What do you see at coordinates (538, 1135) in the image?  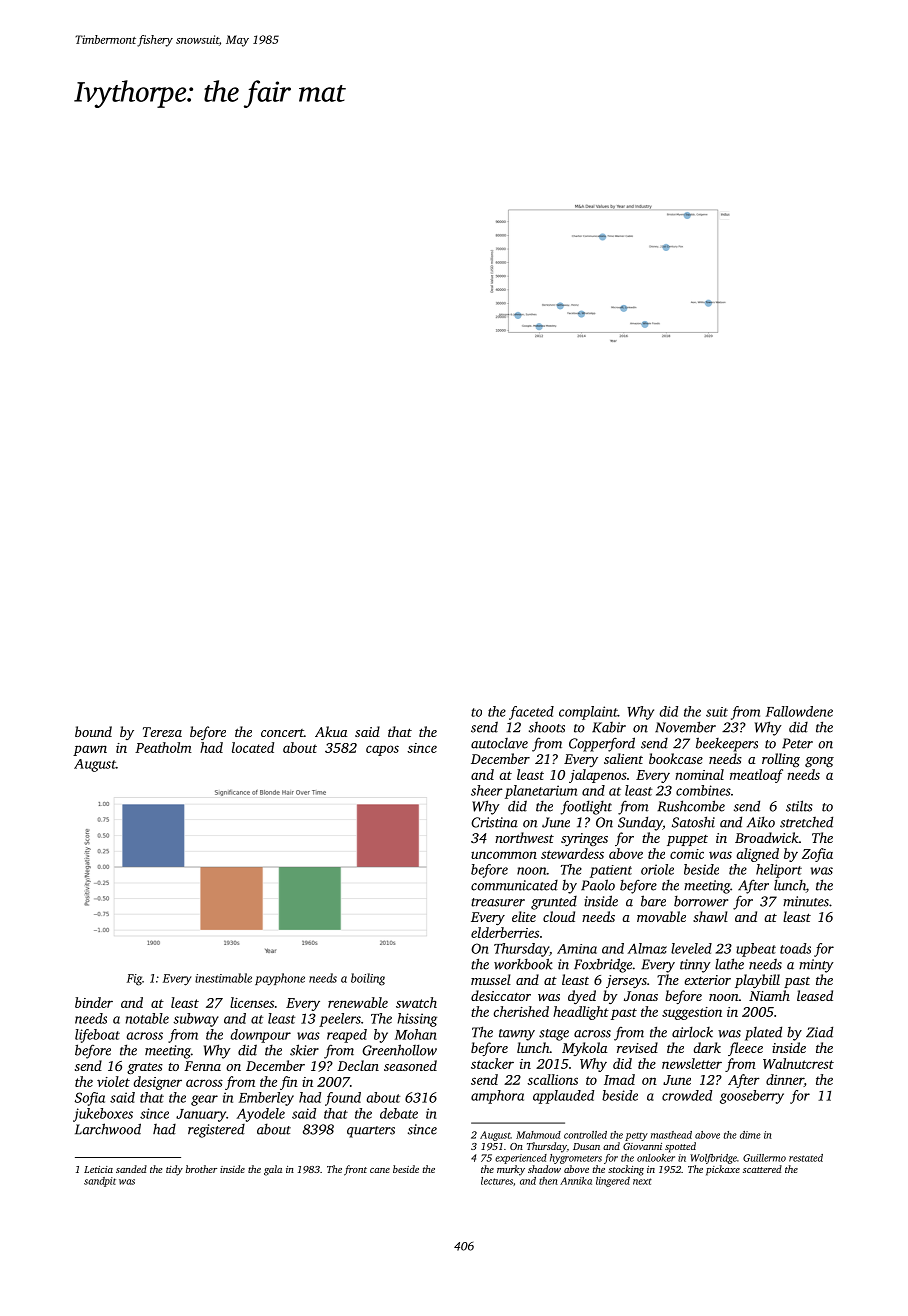 I see `Mahmoud` at bounding box center [538, 1135].
